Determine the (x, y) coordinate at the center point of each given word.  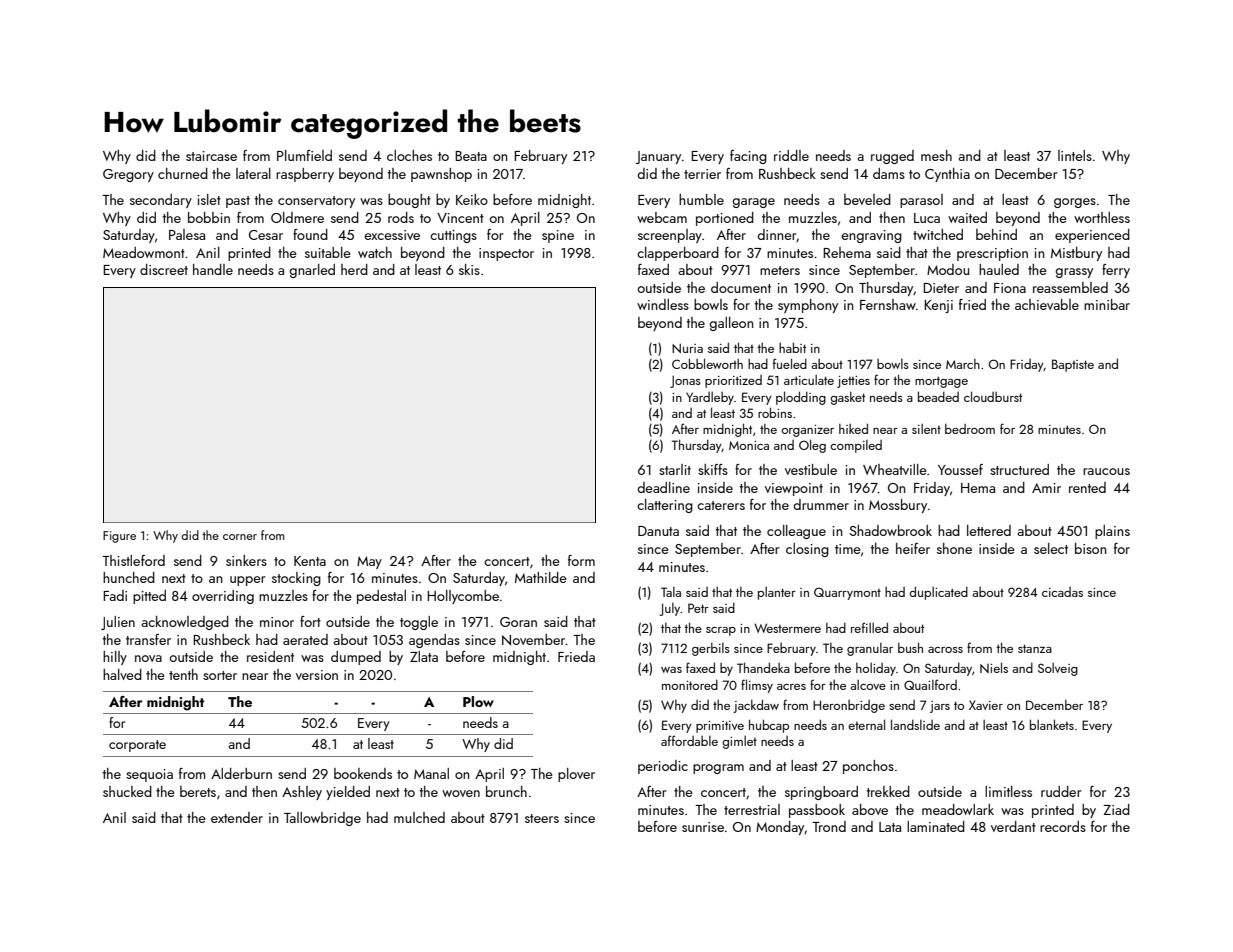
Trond (829, 826)
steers (542, 818)
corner (240, 537)
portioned (725, 219)
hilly (115, 658)
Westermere (787, 628)
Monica (749, 445)
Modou (948, 269)
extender (237, 817)
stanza (1035, 648)
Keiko (472, 199)
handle (213, 269)
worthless (1102, 217)
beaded (938, 396)
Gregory (128, 175)
